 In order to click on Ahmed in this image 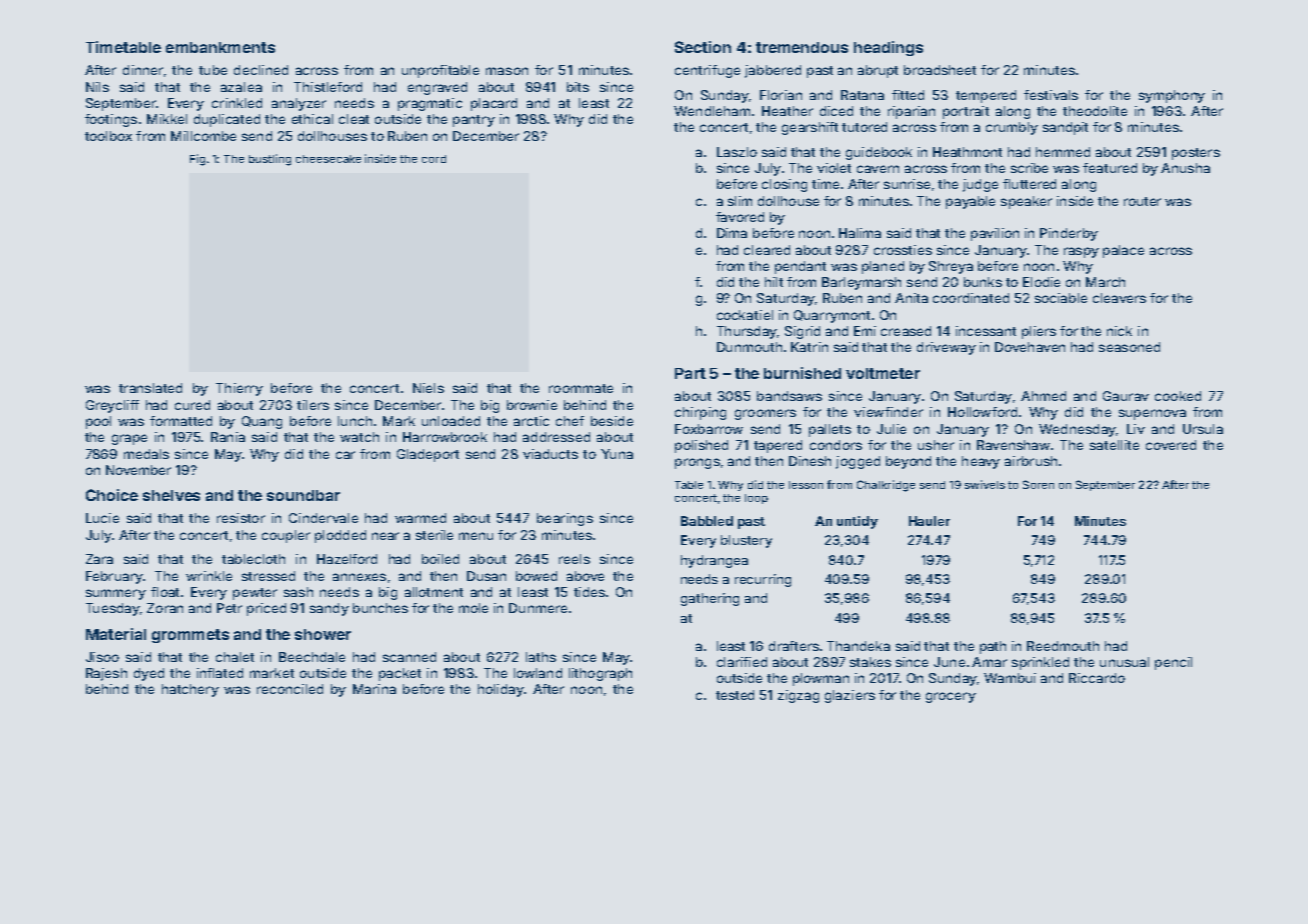, I will do `click(1043, 396)`.
